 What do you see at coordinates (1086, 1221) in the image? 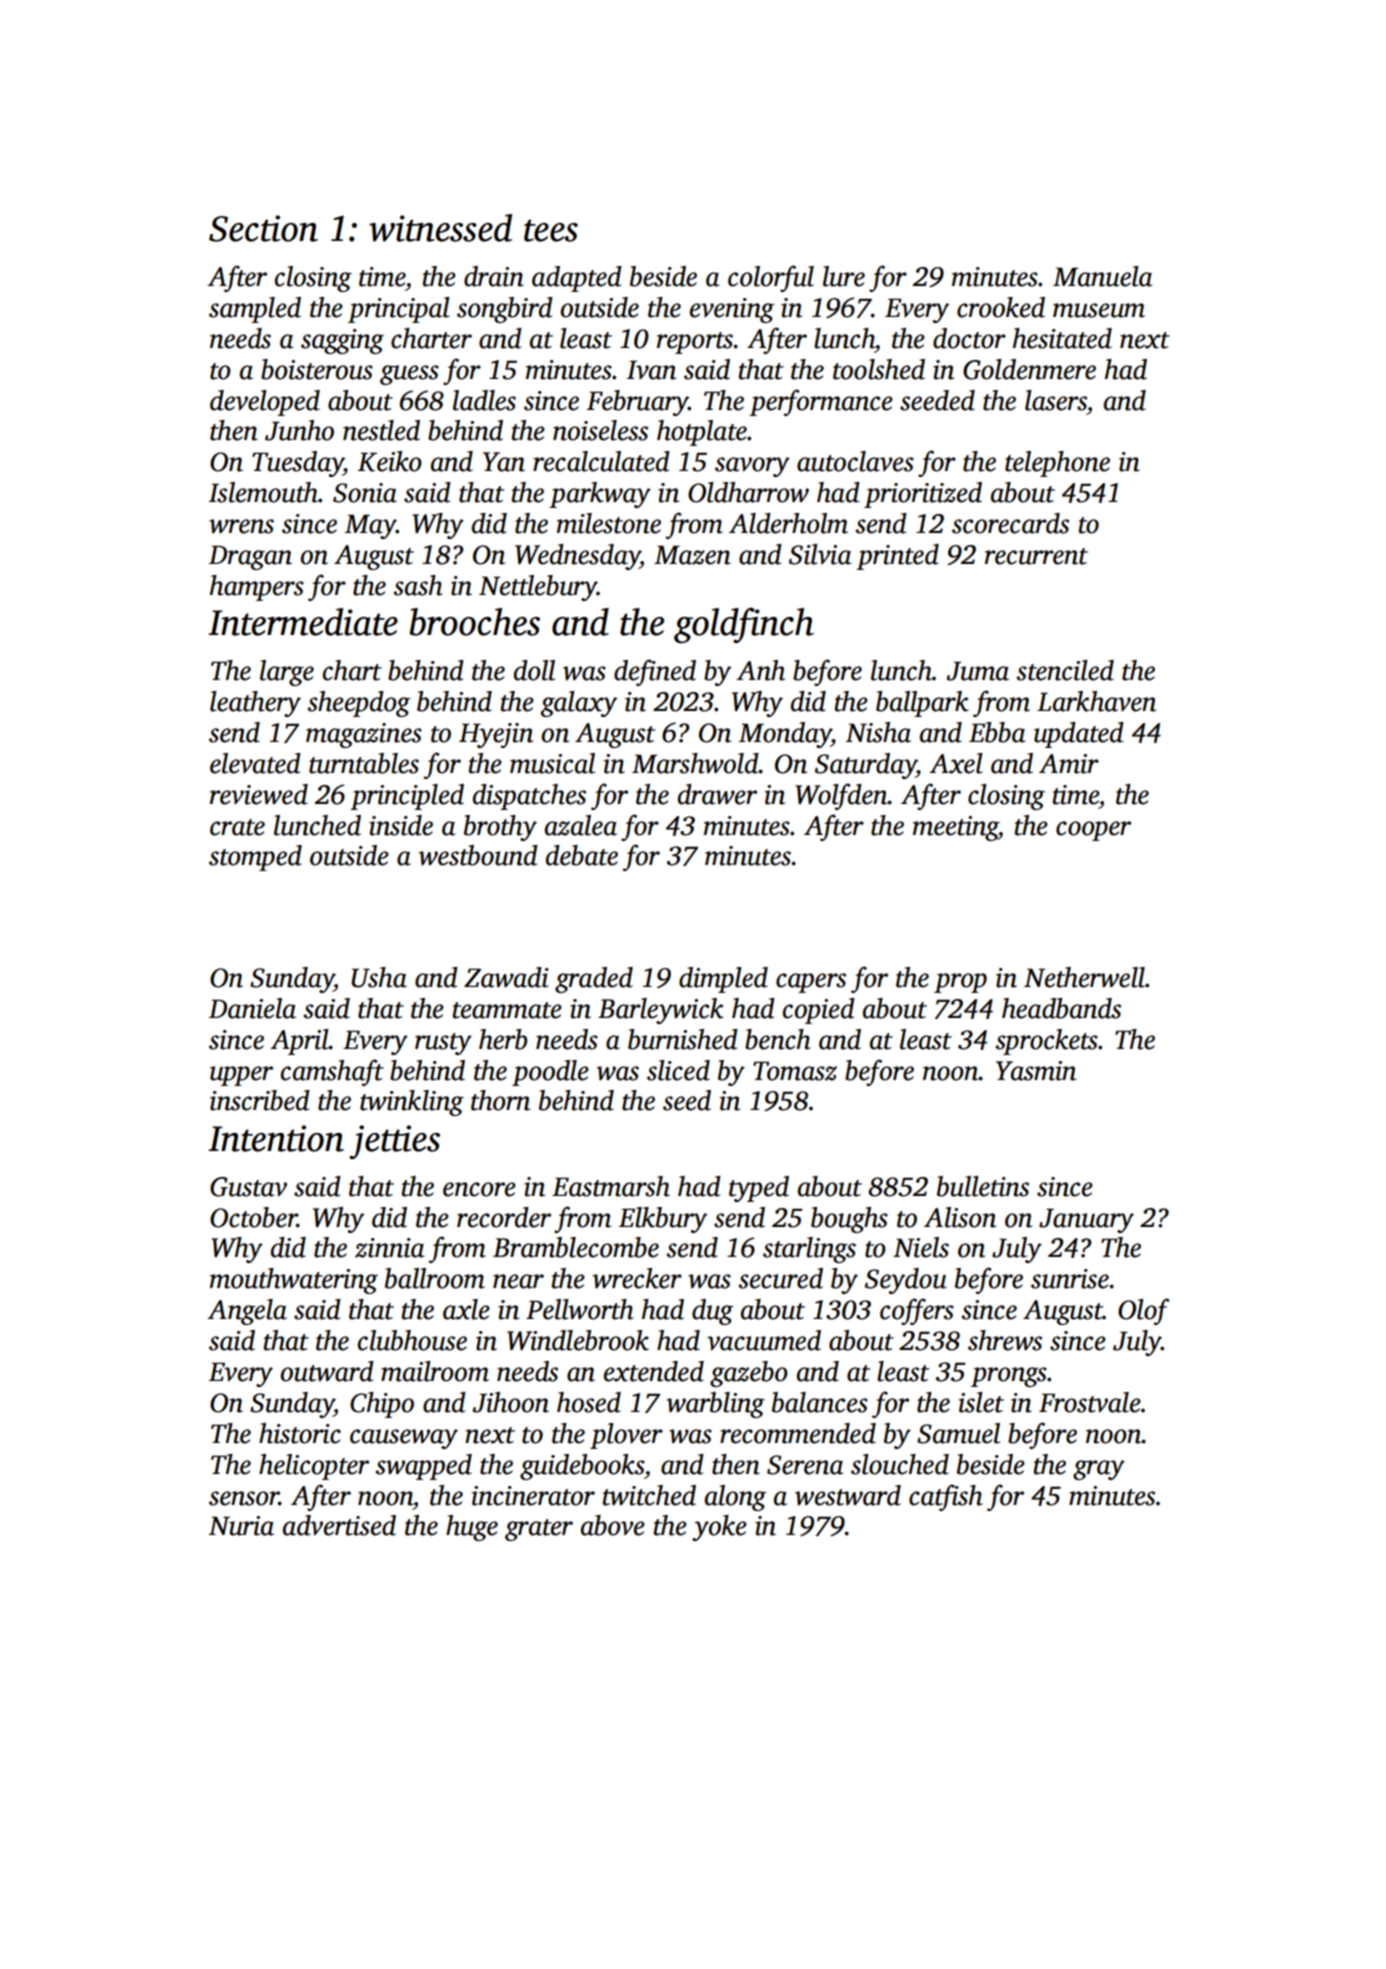
I see `January` at bounding box center [1086, 1221].
